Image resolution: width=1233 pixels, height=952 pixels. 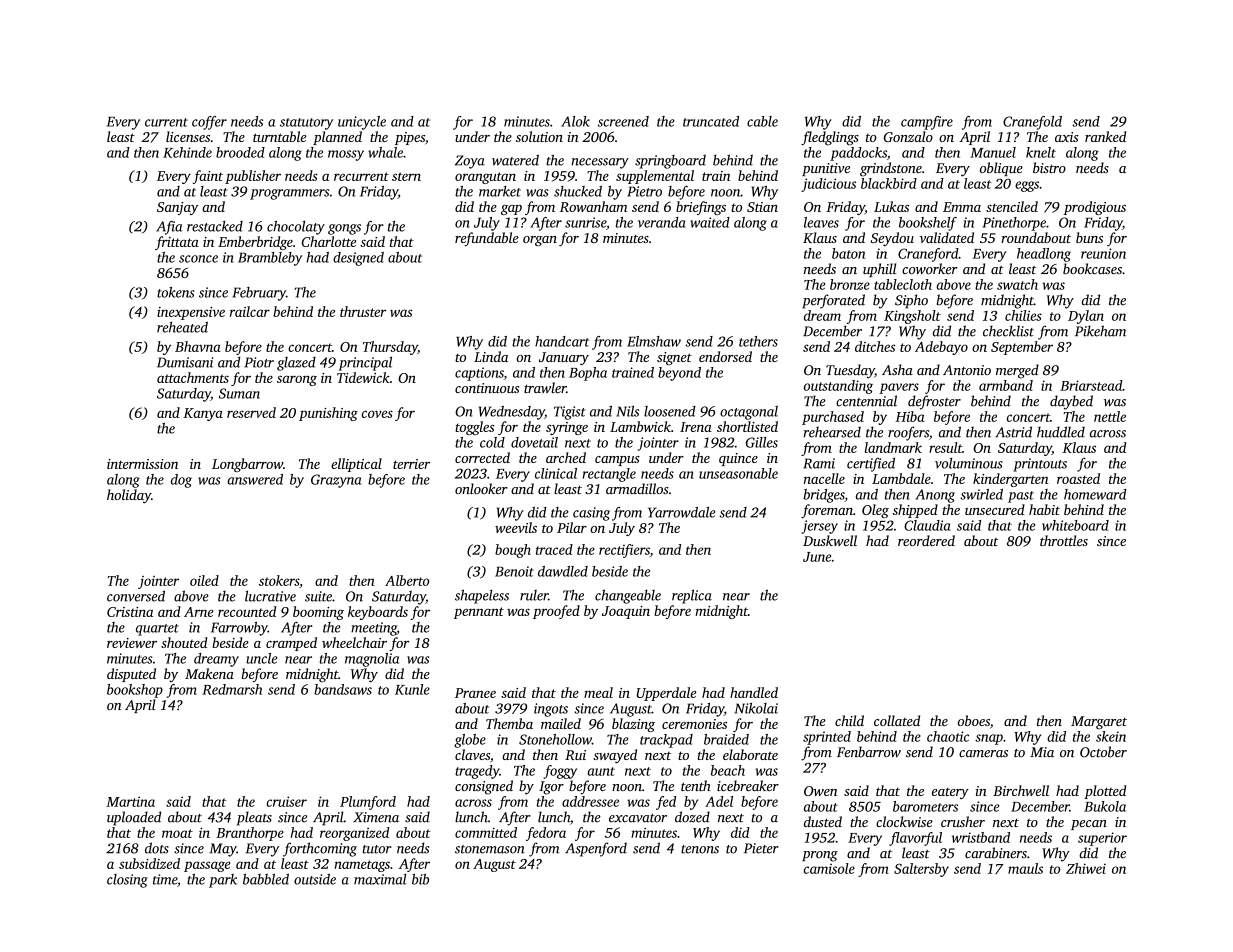 I want to click on Plumford, so click(x=368, y=803).
